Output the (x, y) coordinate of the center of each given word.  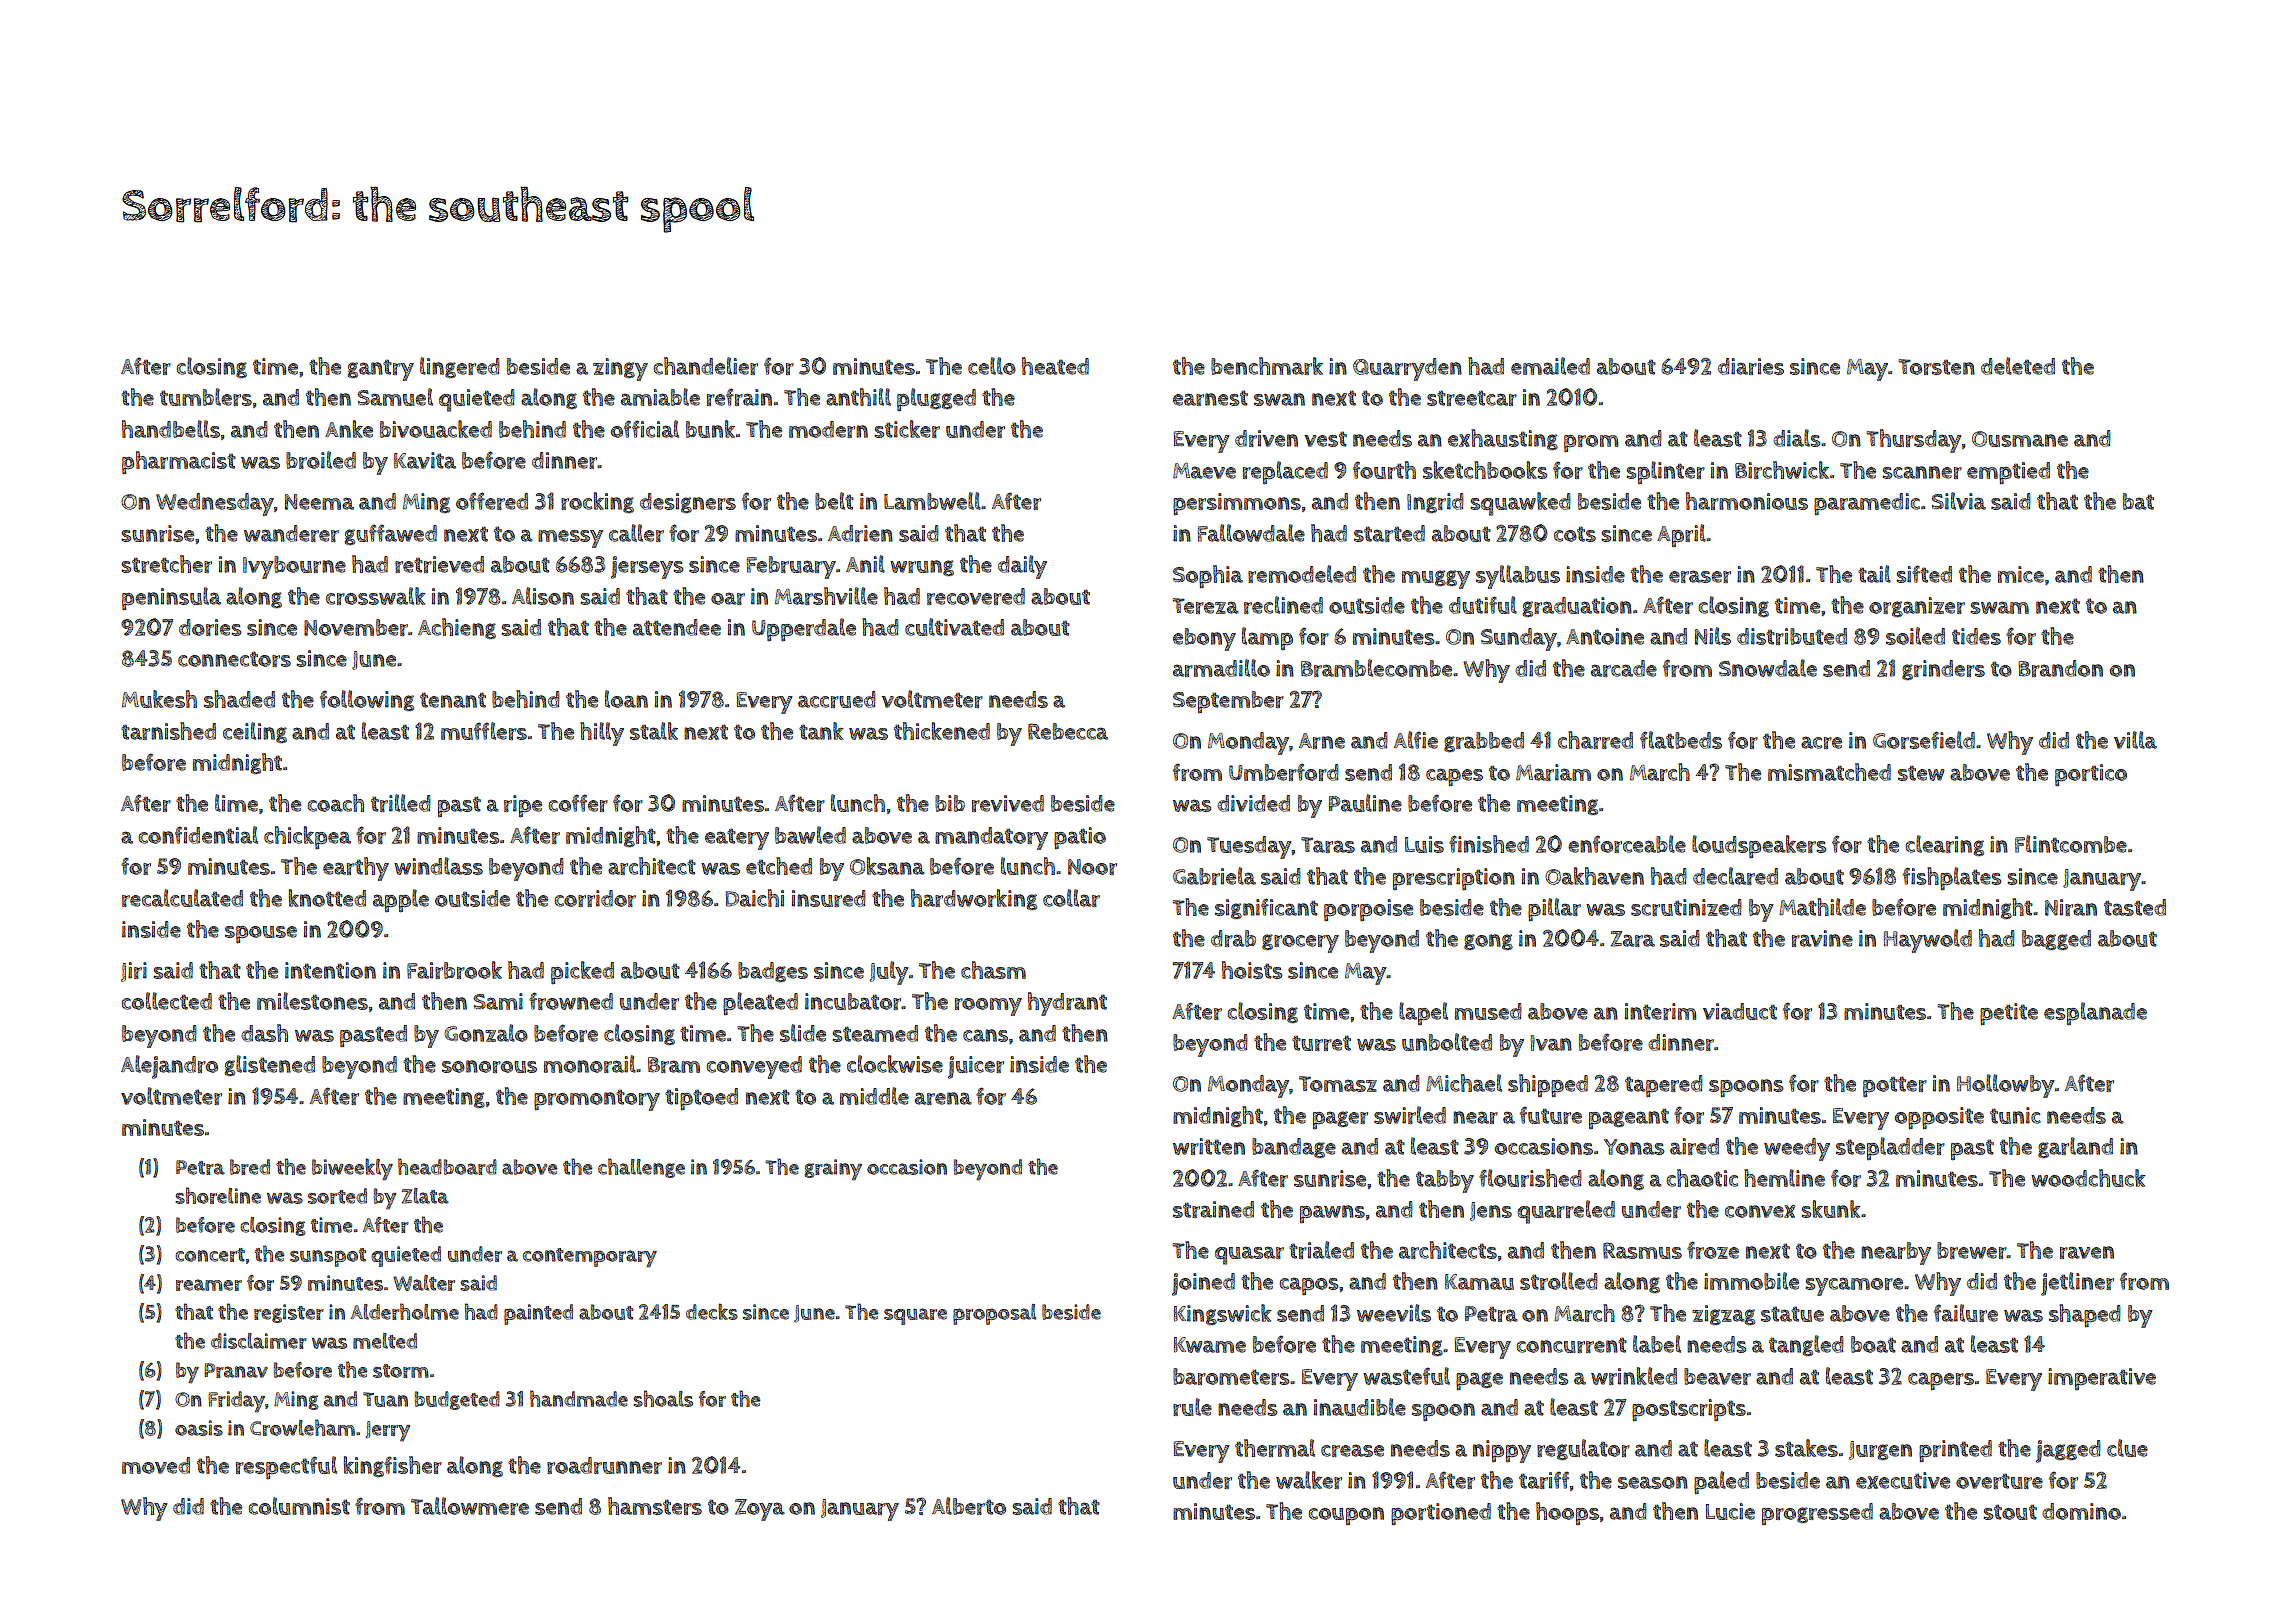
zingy (620, 369)
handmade (579, 1398)
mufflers (484, 731)
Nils (1713, 636)
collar (1071, 898)
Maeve (1204, 471)
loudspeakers (1759, 847)
